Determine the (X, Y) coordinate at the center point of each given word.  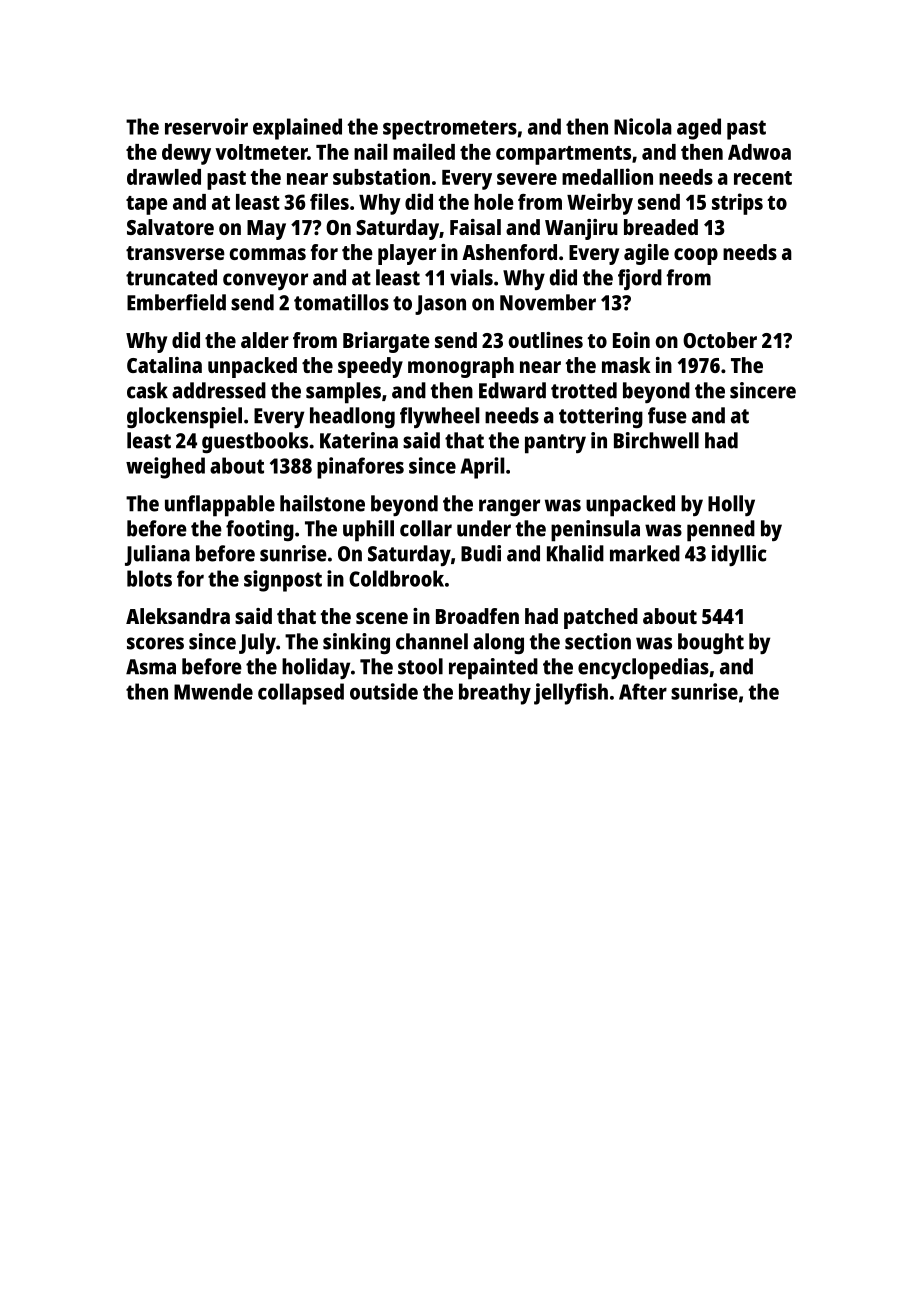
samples (343, 393)
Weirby (600, 204)
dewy (186, 154)
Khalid (575, 553)
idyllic (739, 555)
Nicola (643, 126)
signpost (283, 581)
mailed (424, 151)
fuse (667, 415)
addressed (219, 390)
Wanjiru (581, 229)
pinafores (360, 468)
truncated (171, 277)
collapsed (301, 694)
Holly (731, 506)
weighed (165, 468)
